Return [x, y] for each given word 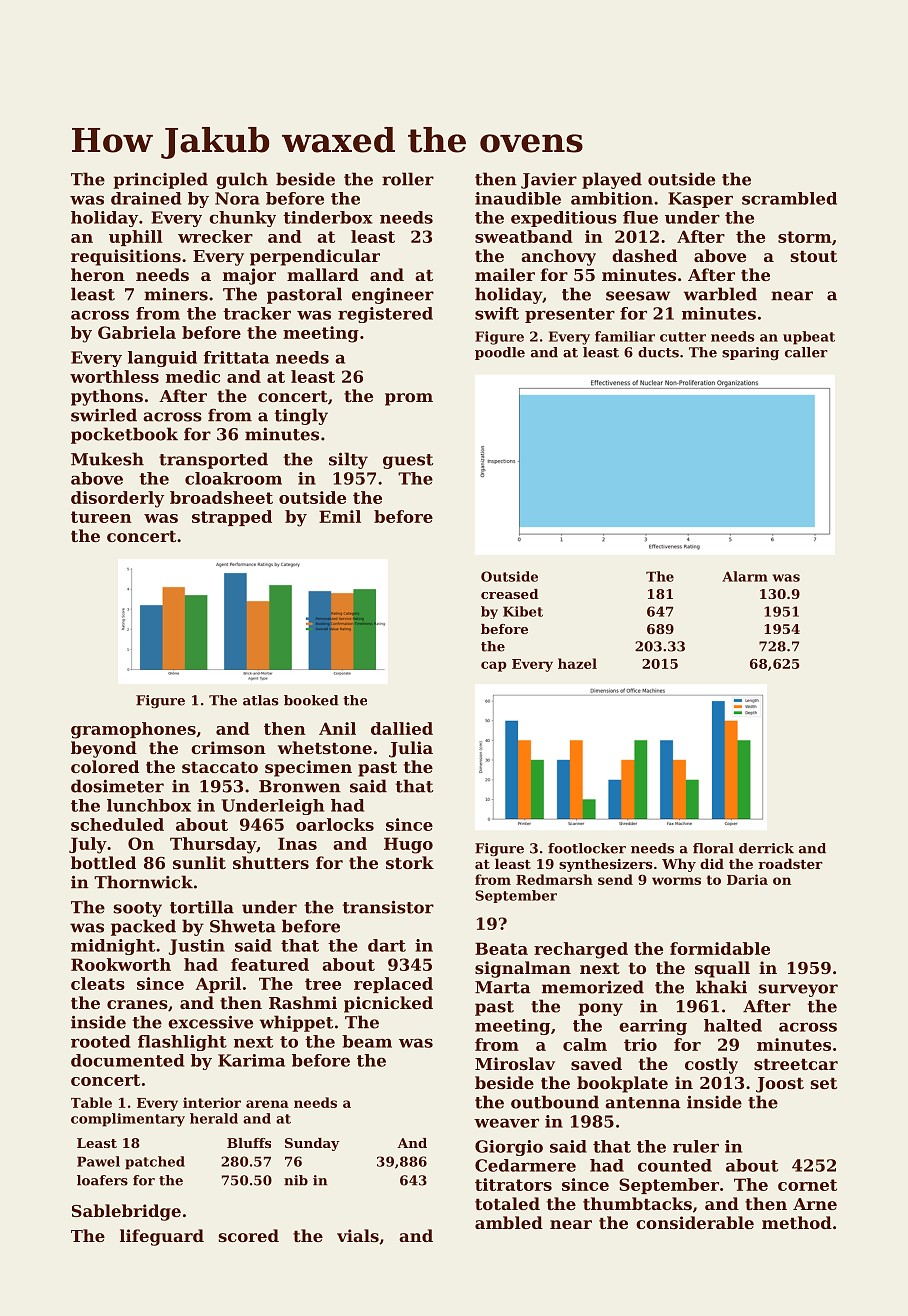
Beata [501, 948]
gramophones [133, 730]
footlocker [587, 848]
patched [155, 1163]
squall [722, 969]
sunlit [199, 862]
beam [367, 1041]
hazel [577, 663]
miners [176, 294]
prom [409, 399]
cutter [683, 337]
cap [494, 666]
